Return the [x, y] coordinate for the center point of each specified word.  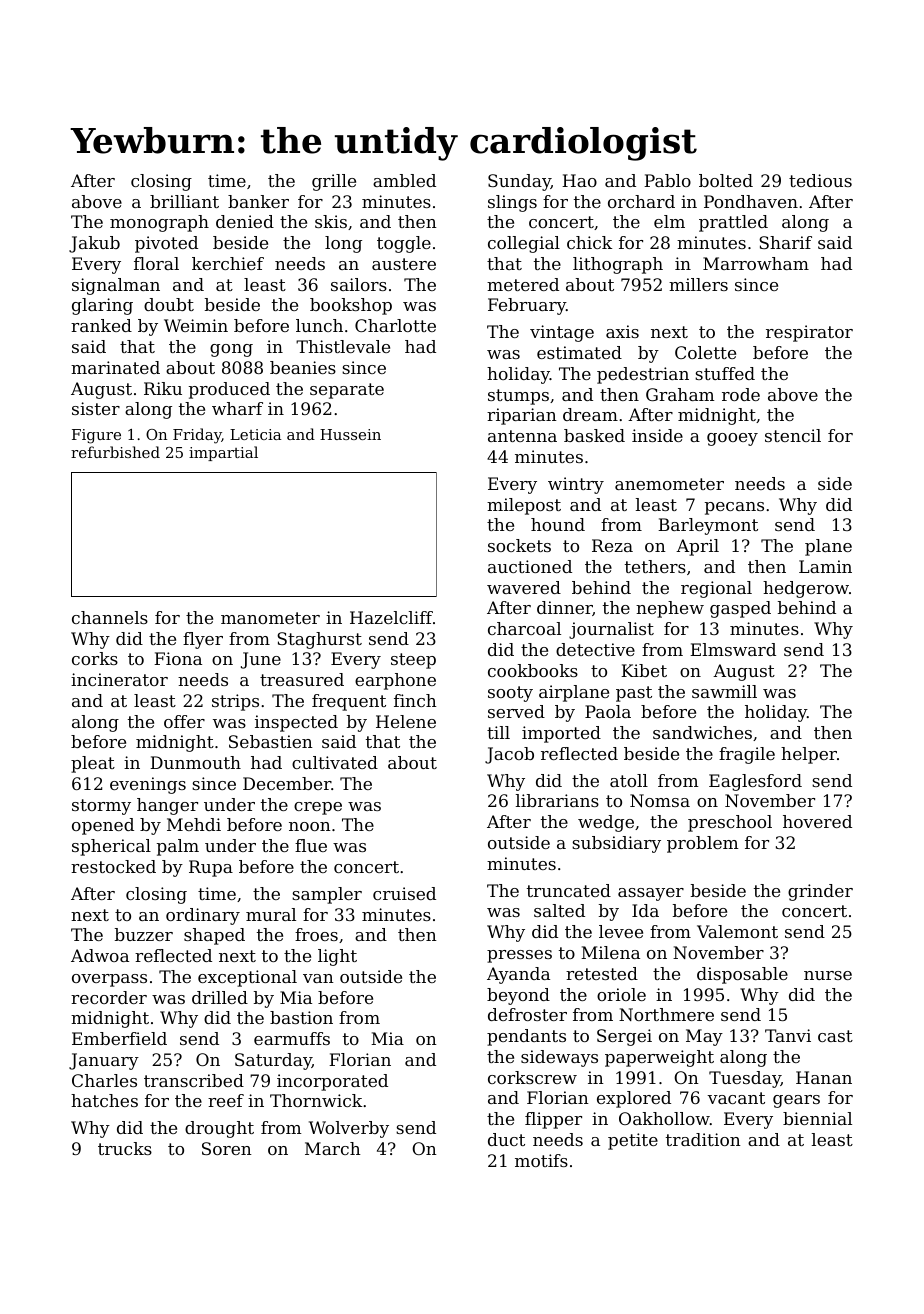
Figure [96, 436]
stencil [793, 435]
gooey [732, 439]
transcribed [194, 1080]
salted [559, 910]
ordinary [203, 916]
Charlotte [395, 325]
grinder [820, 892]
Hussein [350, 434]
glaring [102, 306]
